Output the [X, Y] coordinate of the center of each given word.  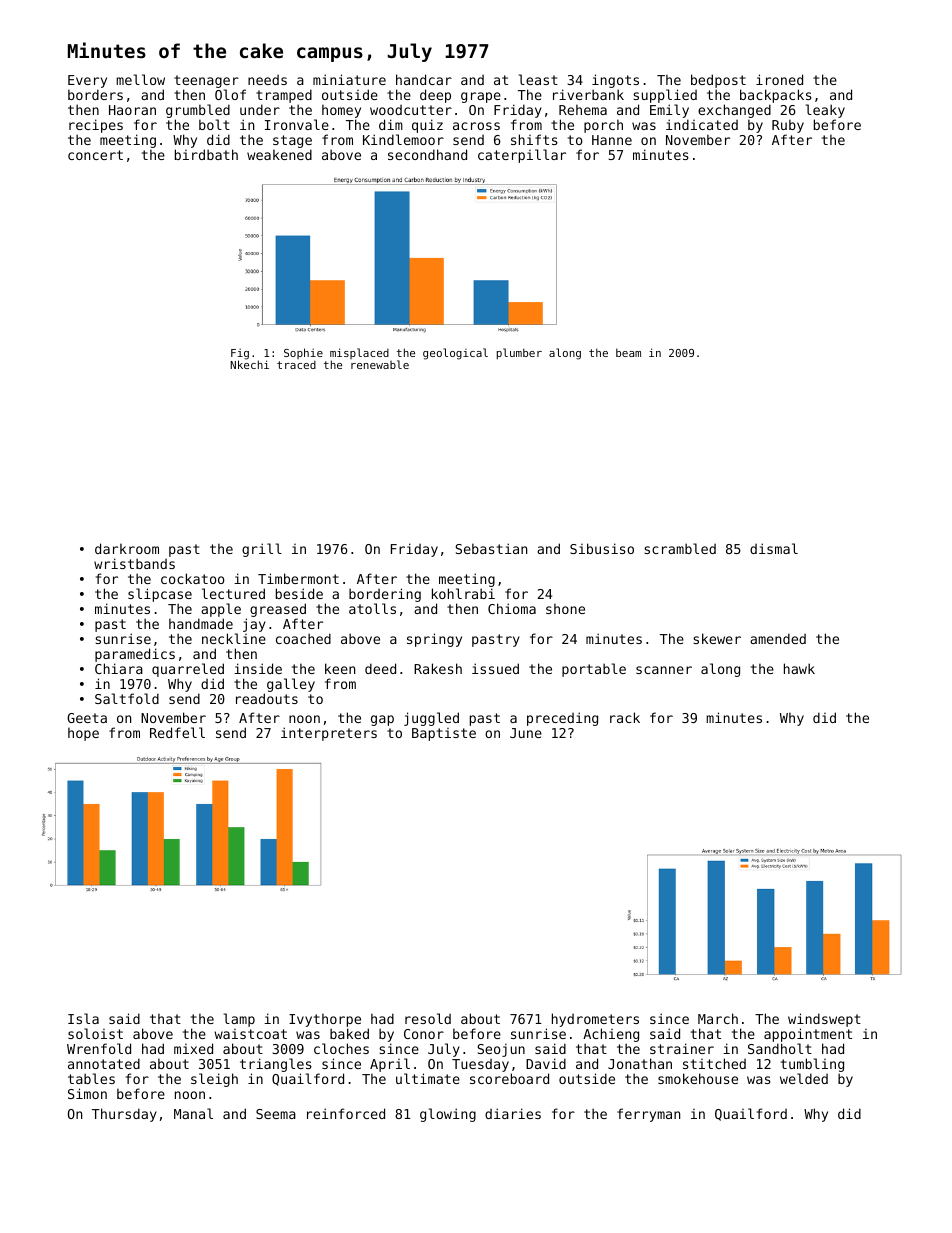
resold [428, 1018]
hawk [799, 668]
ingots [615, 81]
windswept [824, 1021]
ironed [779, 79]
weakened [279, 154]
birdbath [206, 154]
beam [628, 352]
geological [455, 354]
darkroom [127, 548]
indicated [702, 124]
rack [625, 717]
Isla [83, 1018]
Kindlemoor [403, 139]
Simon [87, 1093]
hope [83, 734]
